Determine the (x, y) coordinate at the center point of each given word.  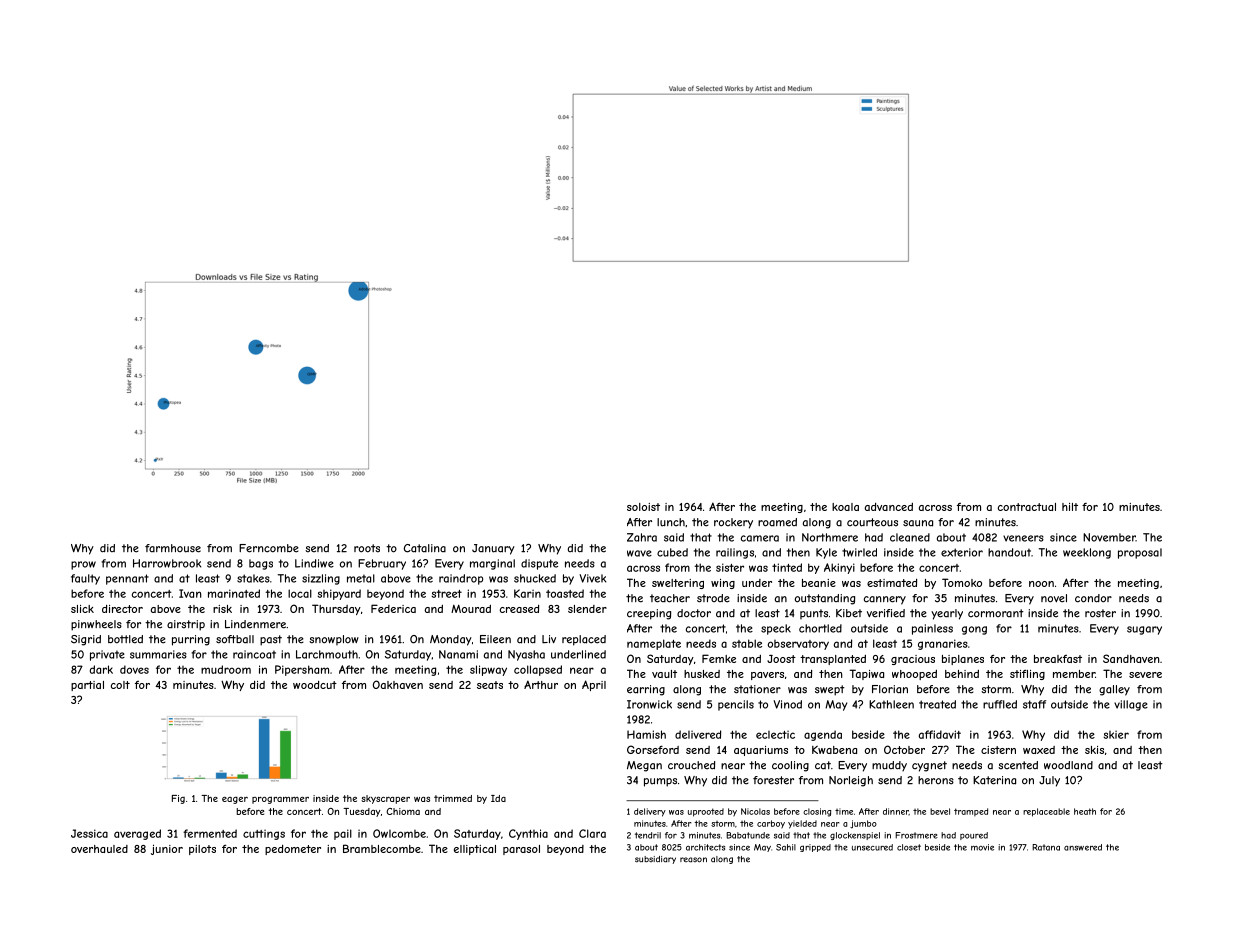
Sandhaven (1131, 658)
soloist (643, 507)
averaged (137, 834)
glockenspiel (855, 836)
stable (747, 643)
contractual (1027, 507)
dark (101, 669)
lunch (671, 522)
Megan (644, 766)
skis (1094, 750)
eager (235, 800)
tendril (648, 835)
